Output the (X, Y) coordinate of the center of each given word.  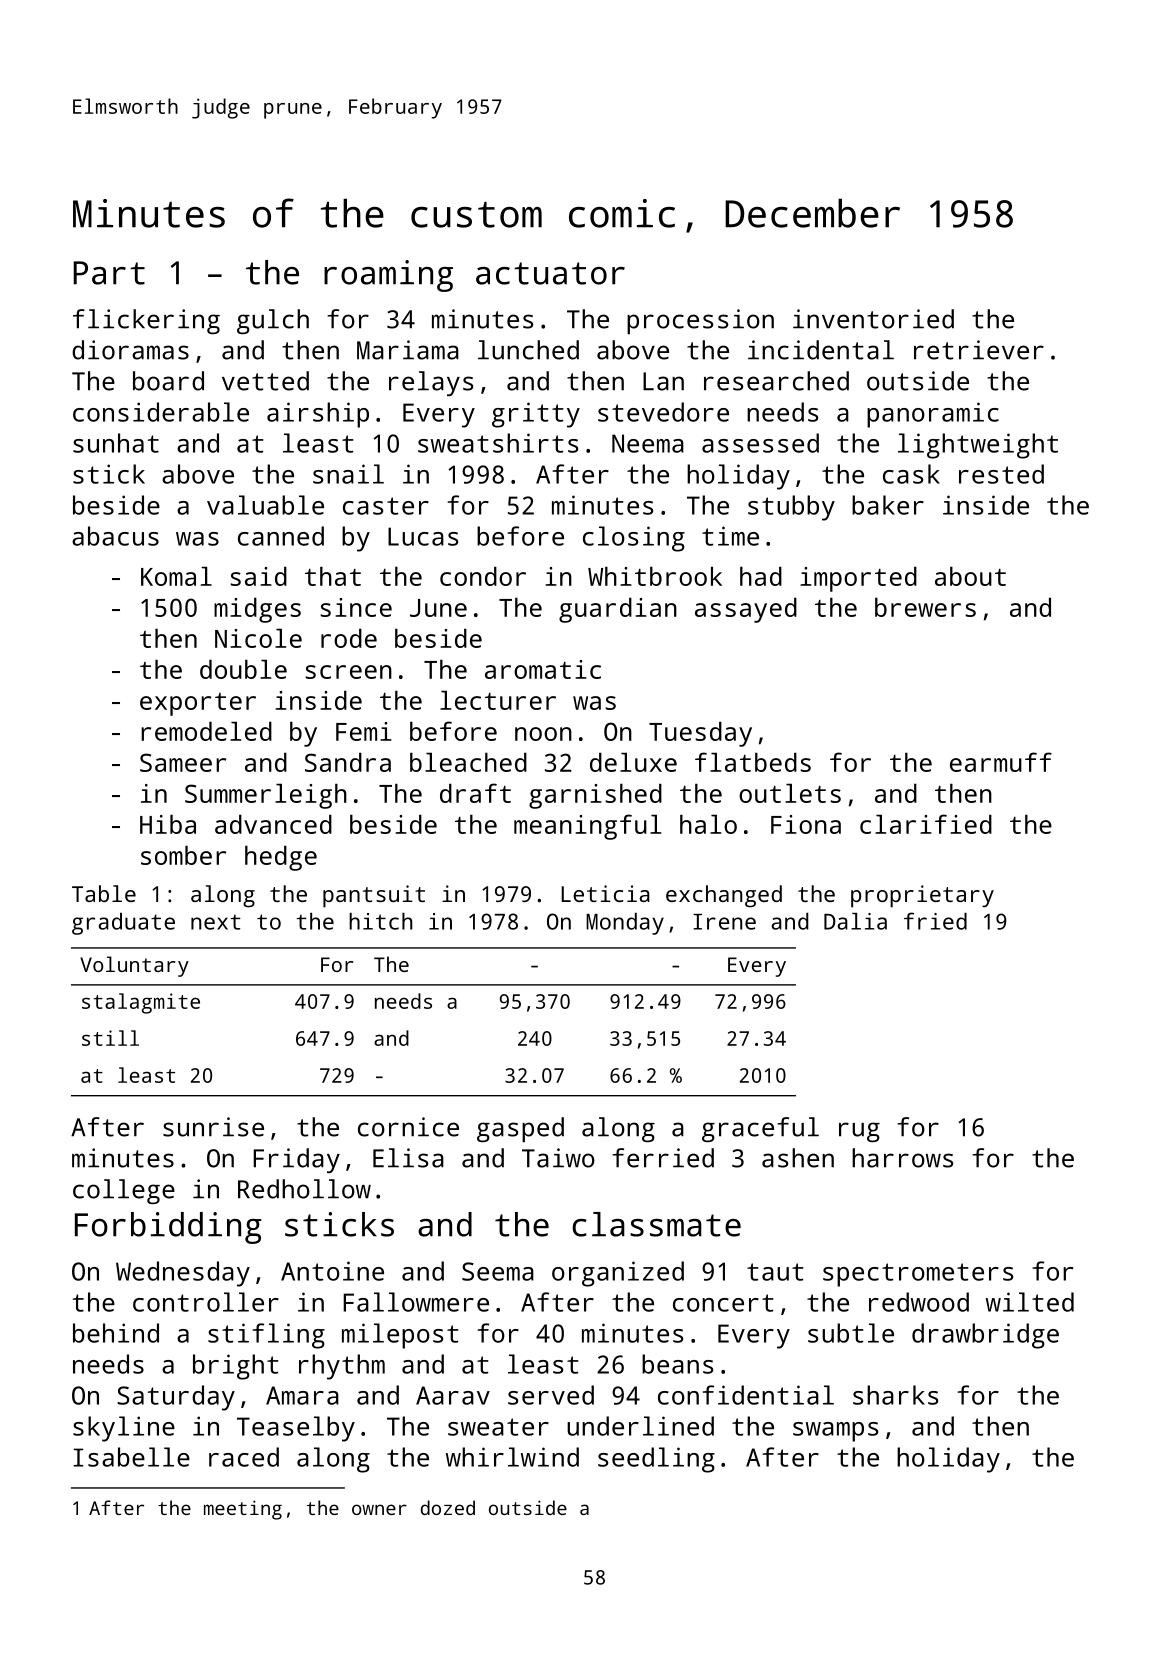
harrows (902, 1158)
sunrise (213, 1127)
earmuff (1001, 762)
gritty (536, 415)
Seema (498, 1271)
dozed (448, 1507)
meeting (243, 1510)
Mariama (408, 350)
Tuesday (700, 734)
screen (348, 672)
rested (1001, 474)
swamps (835, 1432)
